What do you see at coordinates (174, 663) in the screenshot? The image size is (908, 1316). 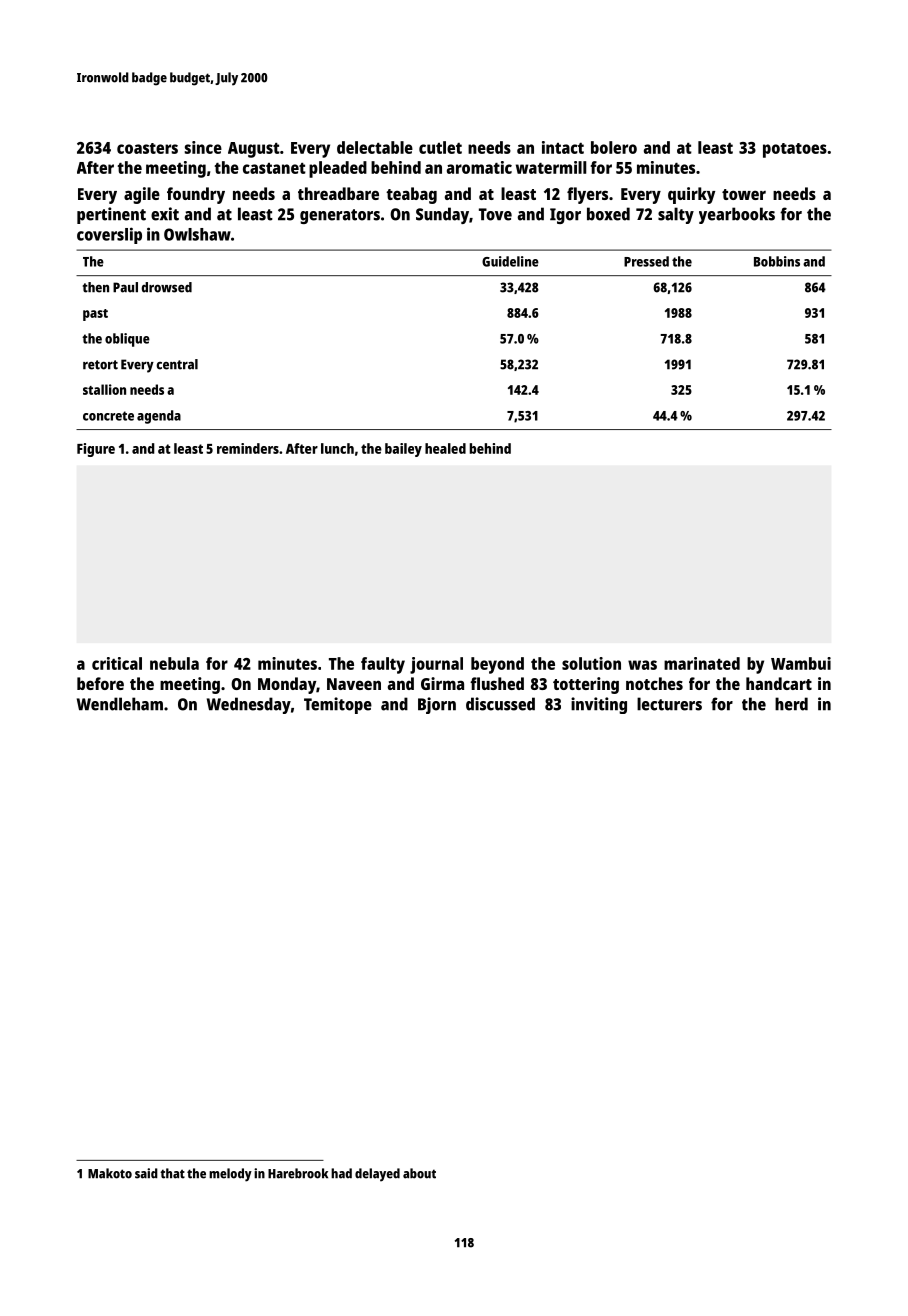 I see `nebula` at bounding box center [174, 663].
